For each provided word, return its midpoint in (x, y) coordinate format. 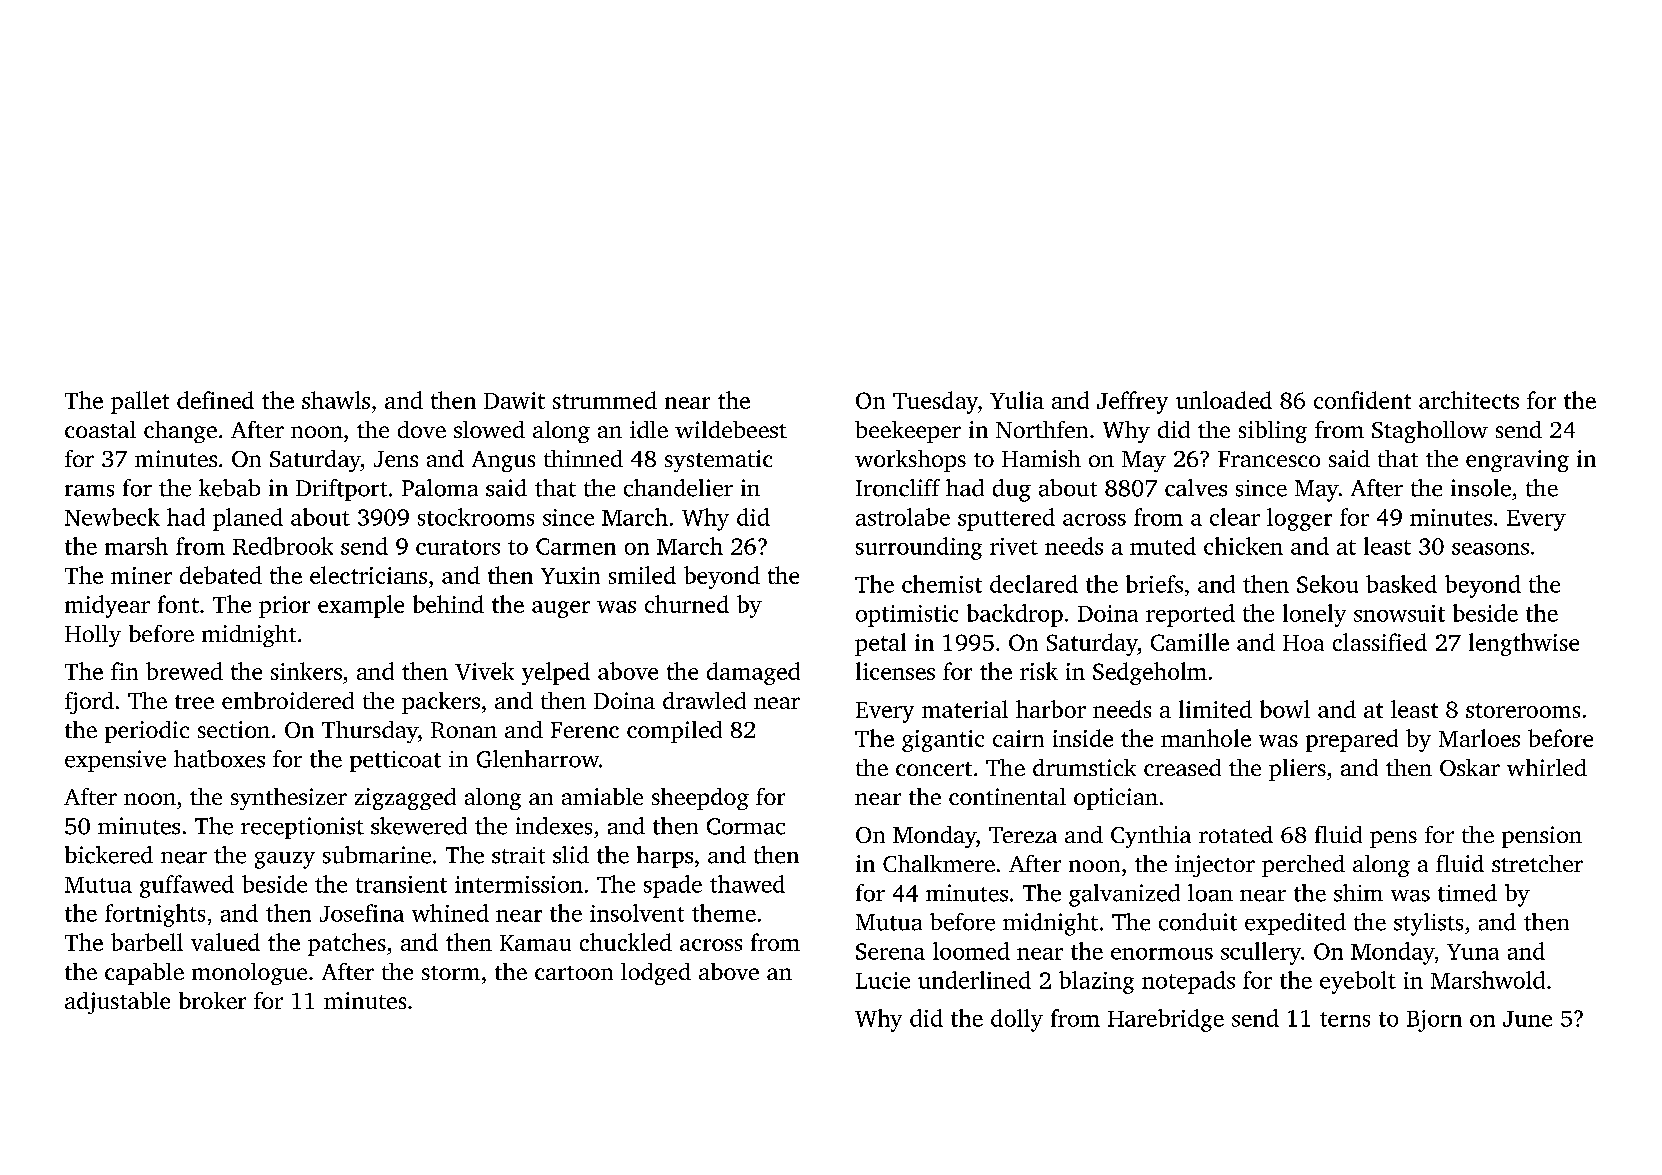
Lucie (883, 980)
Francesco (1269, 459)
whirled (1547, 767)
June (1527, 1019)
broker (212, 1000)
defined (215, 400)
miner (141, 575)
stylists (1428, 924)
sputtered (1006, 519)
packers (441, 703)
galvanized (1124, 895)
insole (1481, 488)
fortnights (155, 915)
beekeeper (908, 432)
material (965, 709)
